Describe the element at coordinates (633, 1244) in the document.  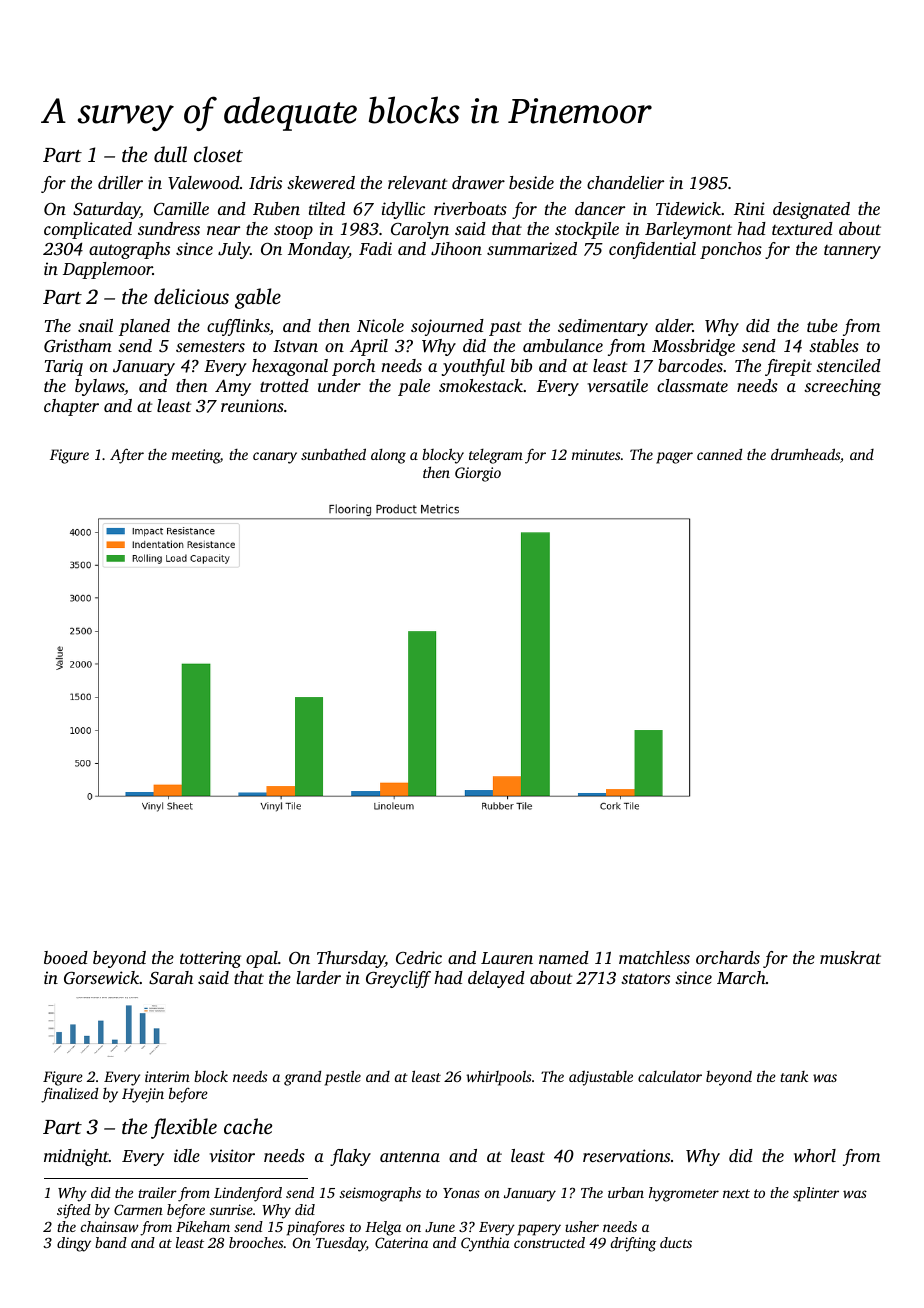
I see `drifting` at that location.
